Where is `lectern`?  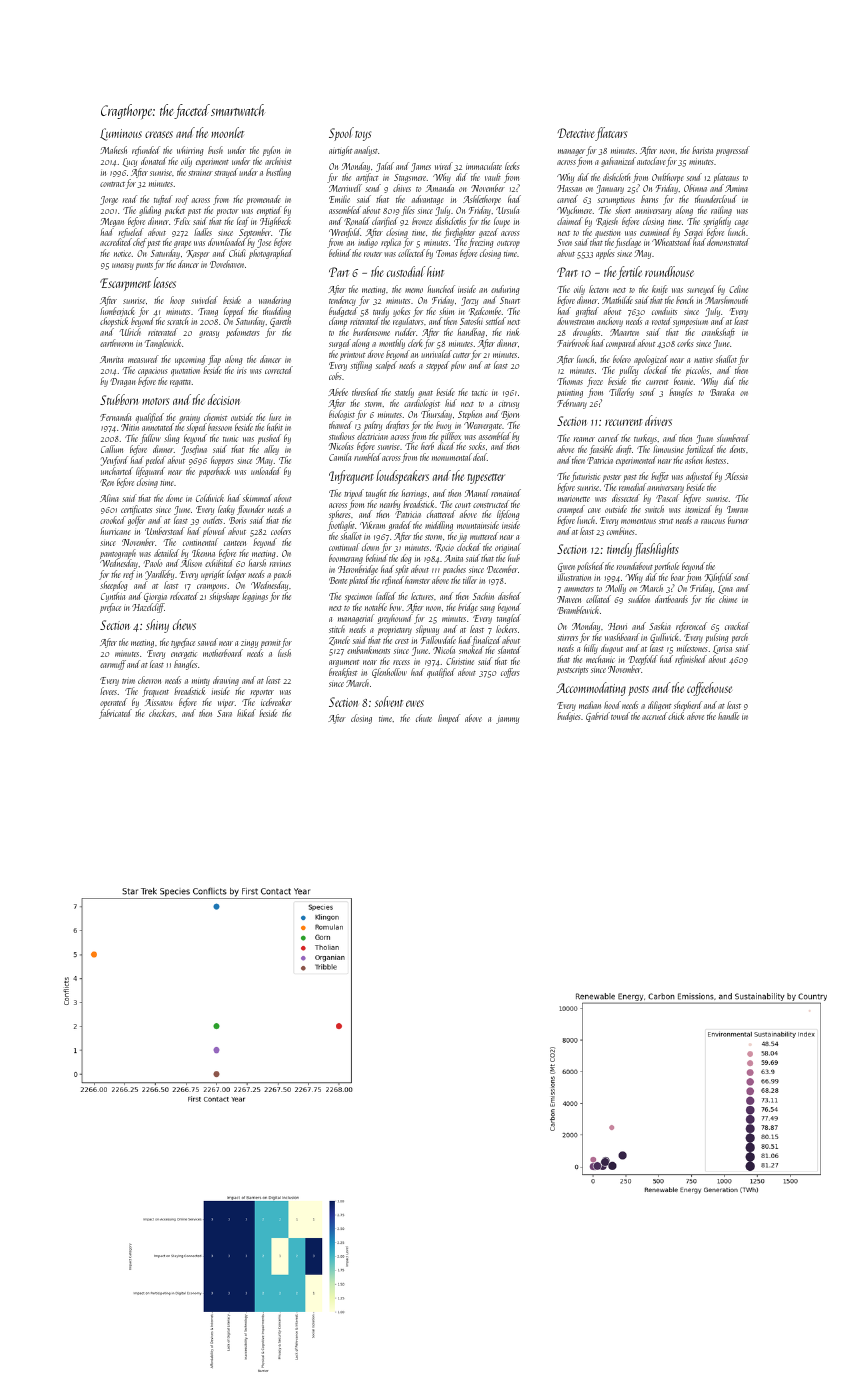
lectern is located at coordinates (598, 289).
